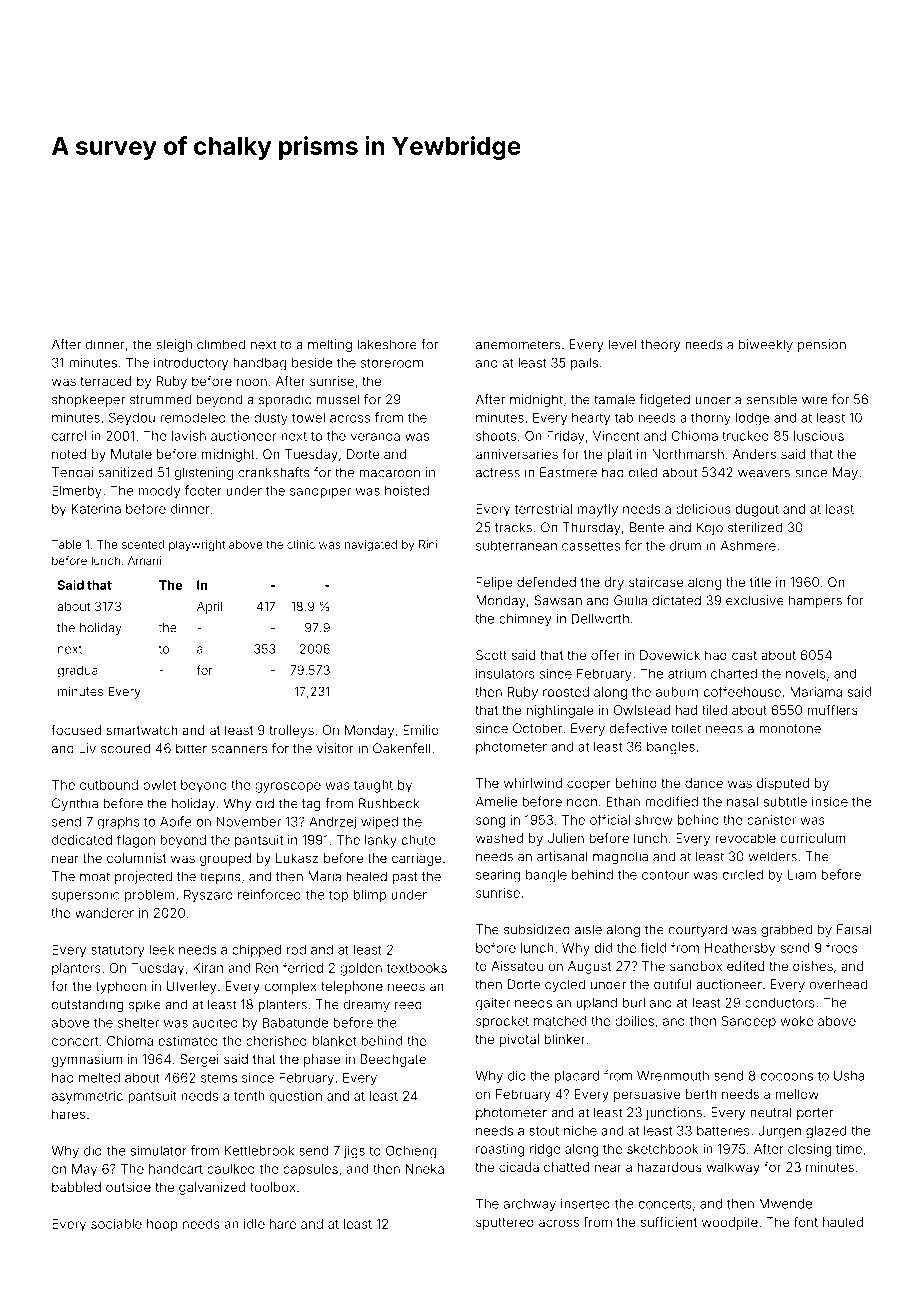 This screenshot has width=924, height=1314. Describe the element at coordinates (686, 728) in the screenshot. I see `toilet` at that location.
